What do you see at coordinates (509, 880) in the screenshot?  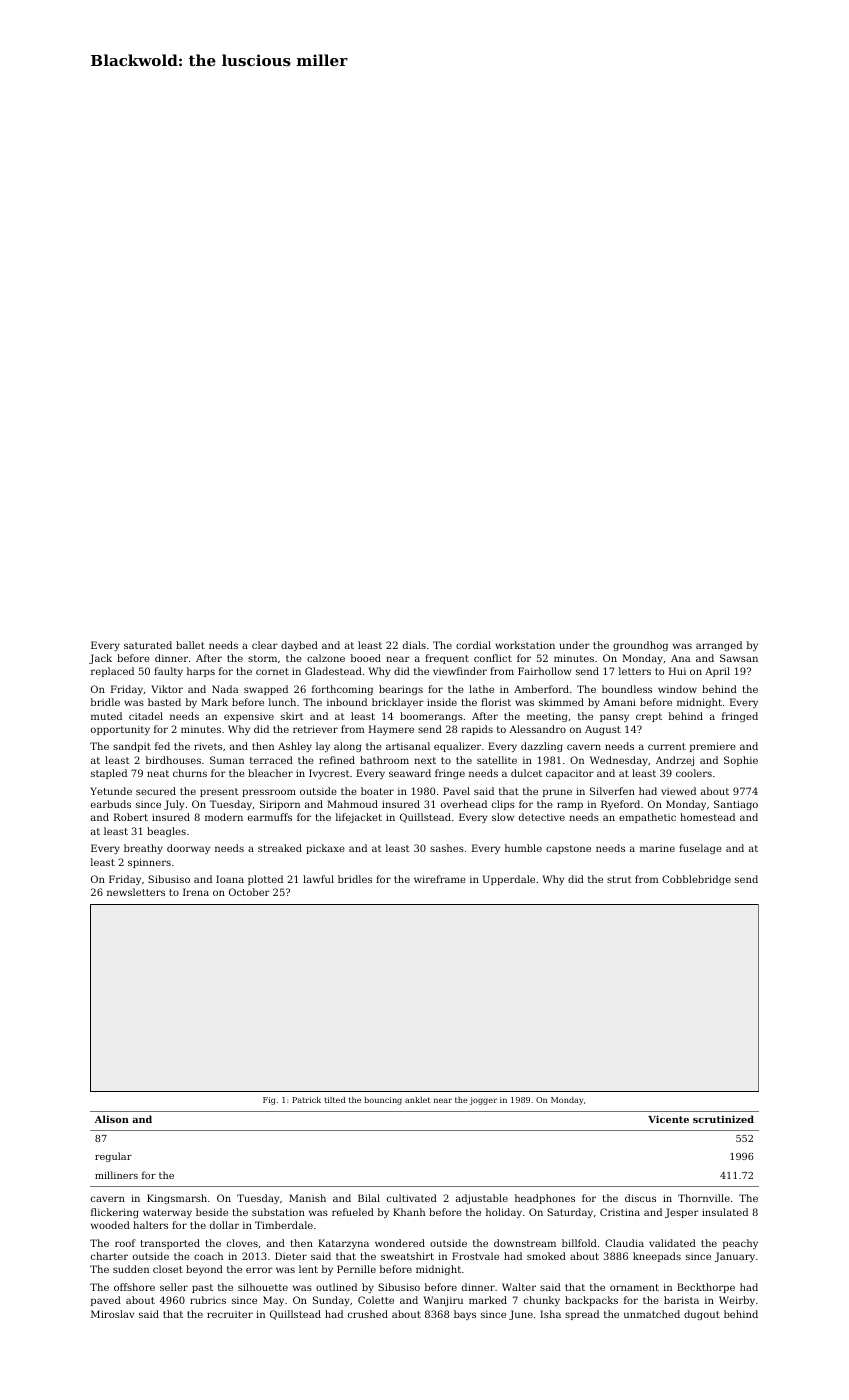 I see `Upperdale` at bounding box center [509, 880].
